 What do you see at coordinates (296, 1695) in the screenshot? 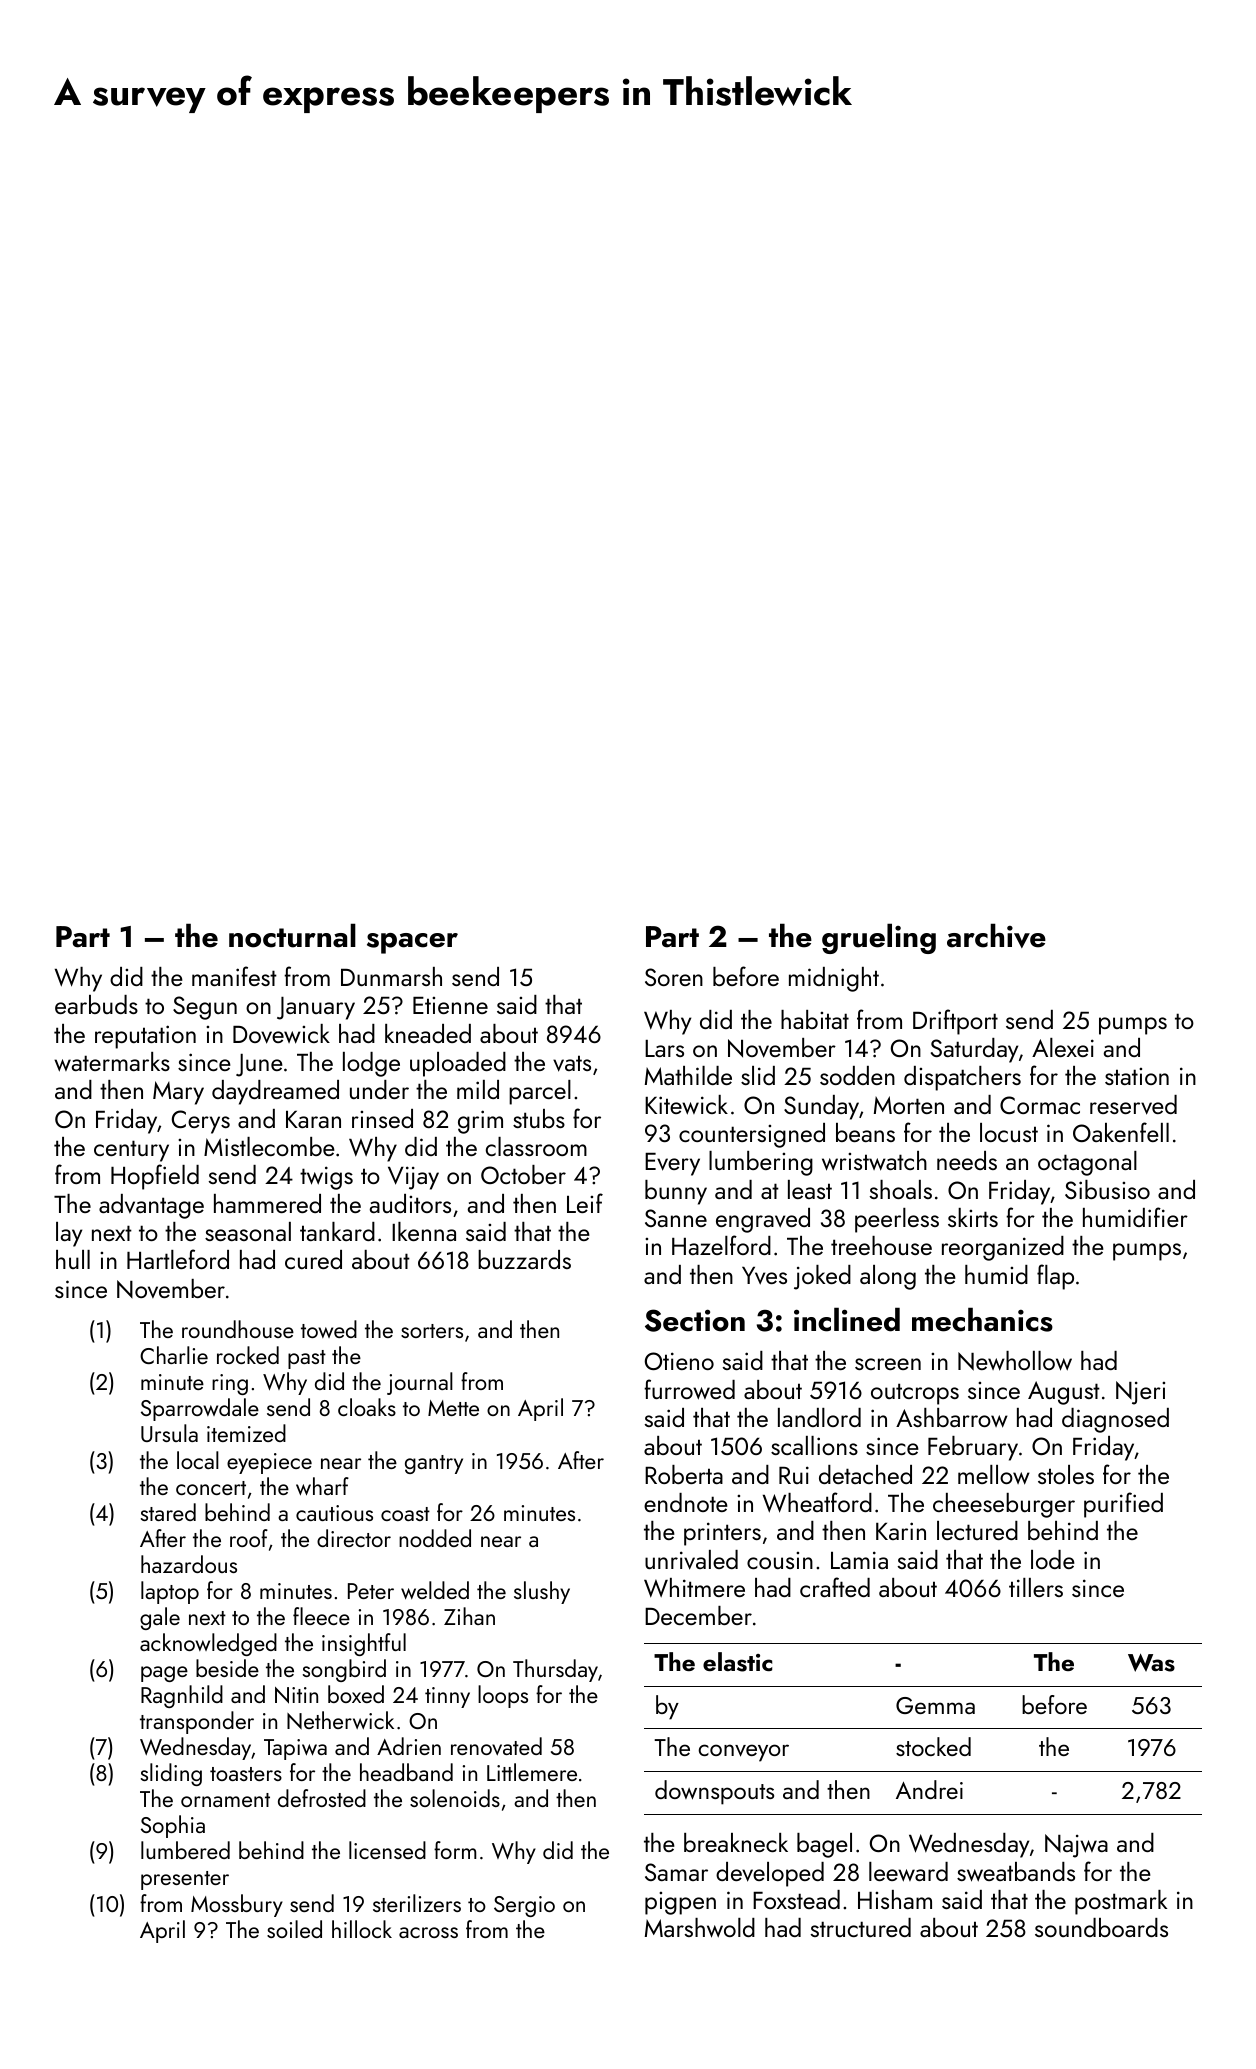
I see `Nitin` at bounding box center [296, 1695].
